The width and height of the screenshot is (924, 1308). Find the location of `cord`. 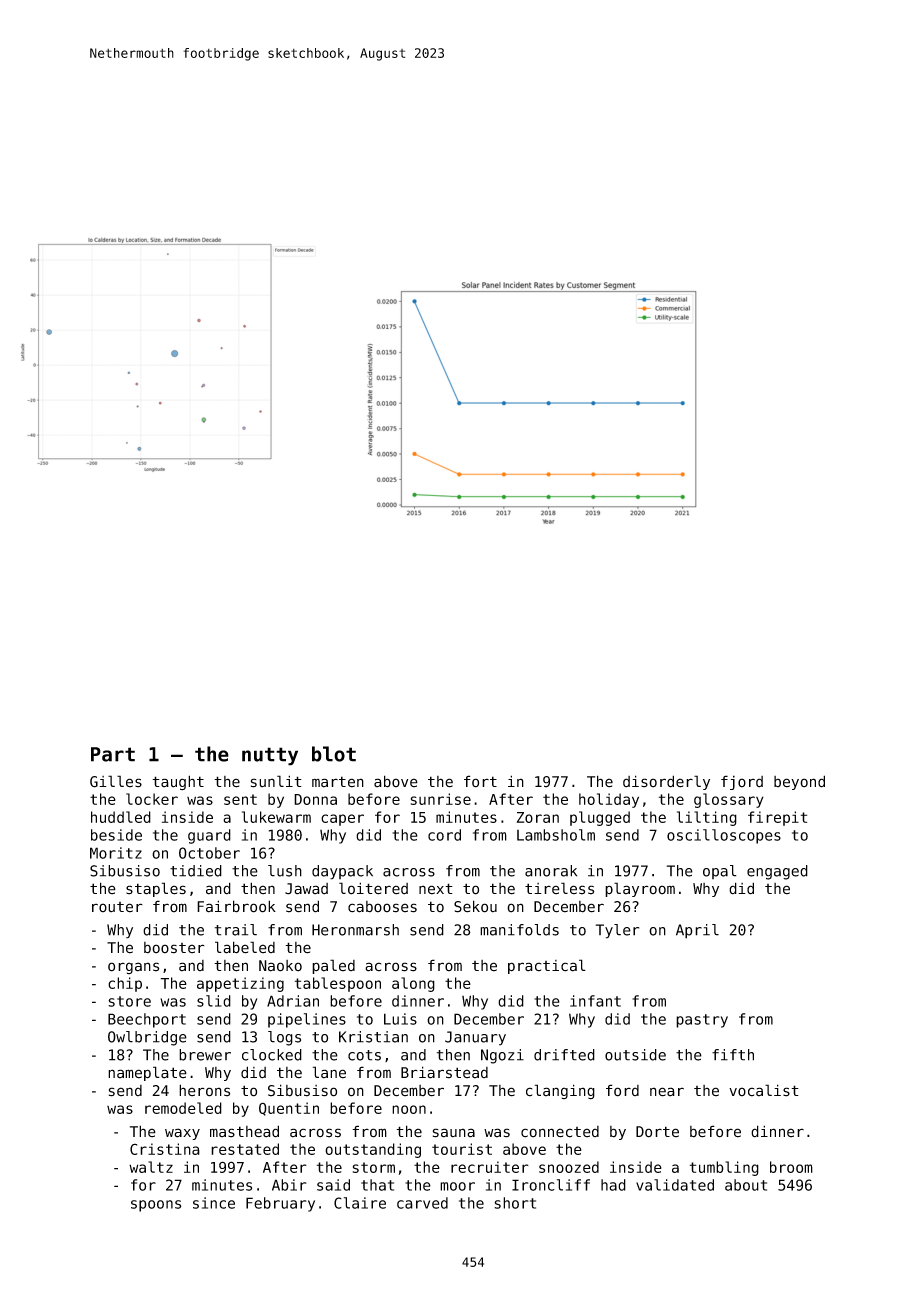

cord is located at coordinates (444, 835).
